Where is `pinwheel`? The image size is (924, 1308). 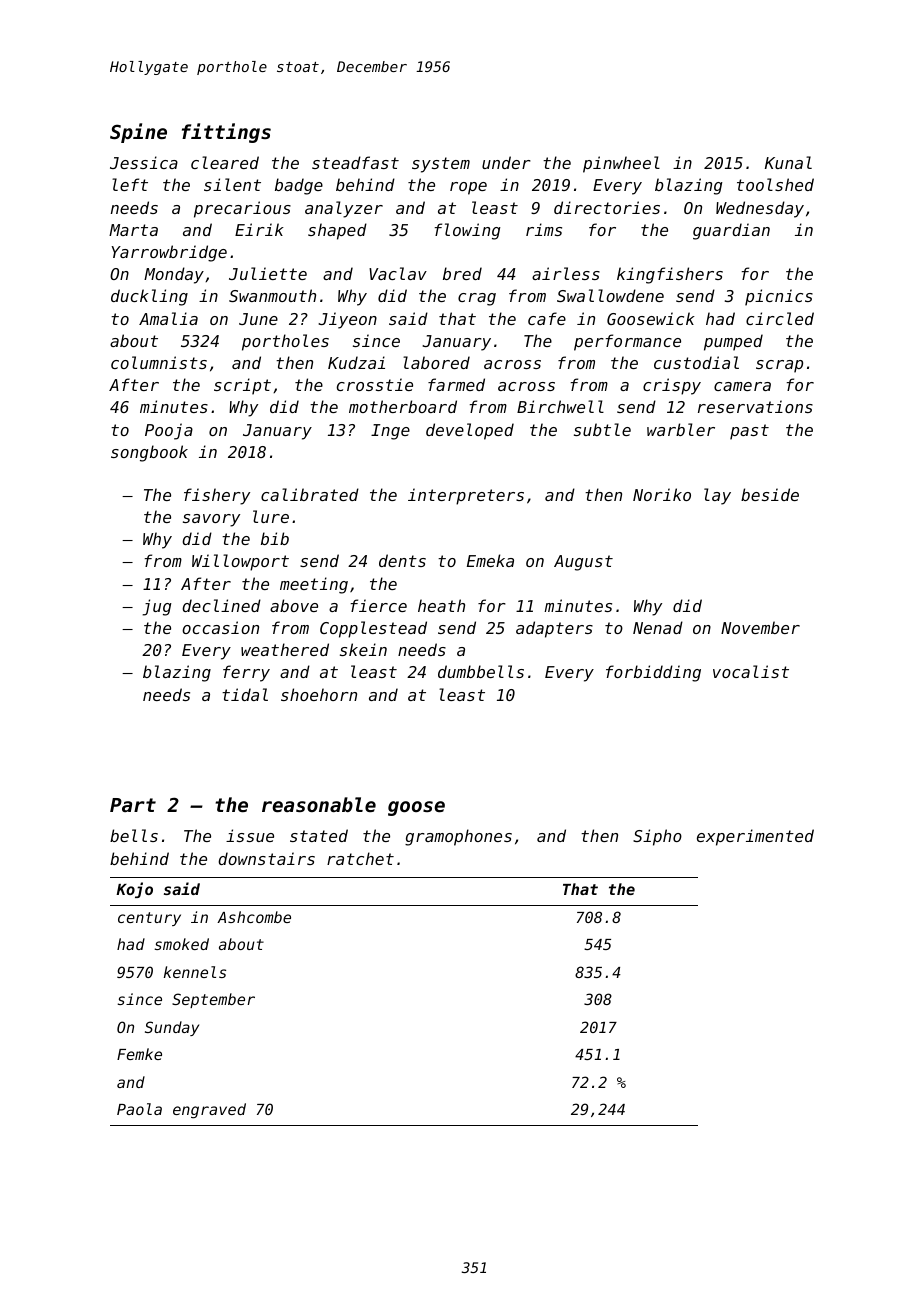 pinwheel is located at coordinates (621, 164).
